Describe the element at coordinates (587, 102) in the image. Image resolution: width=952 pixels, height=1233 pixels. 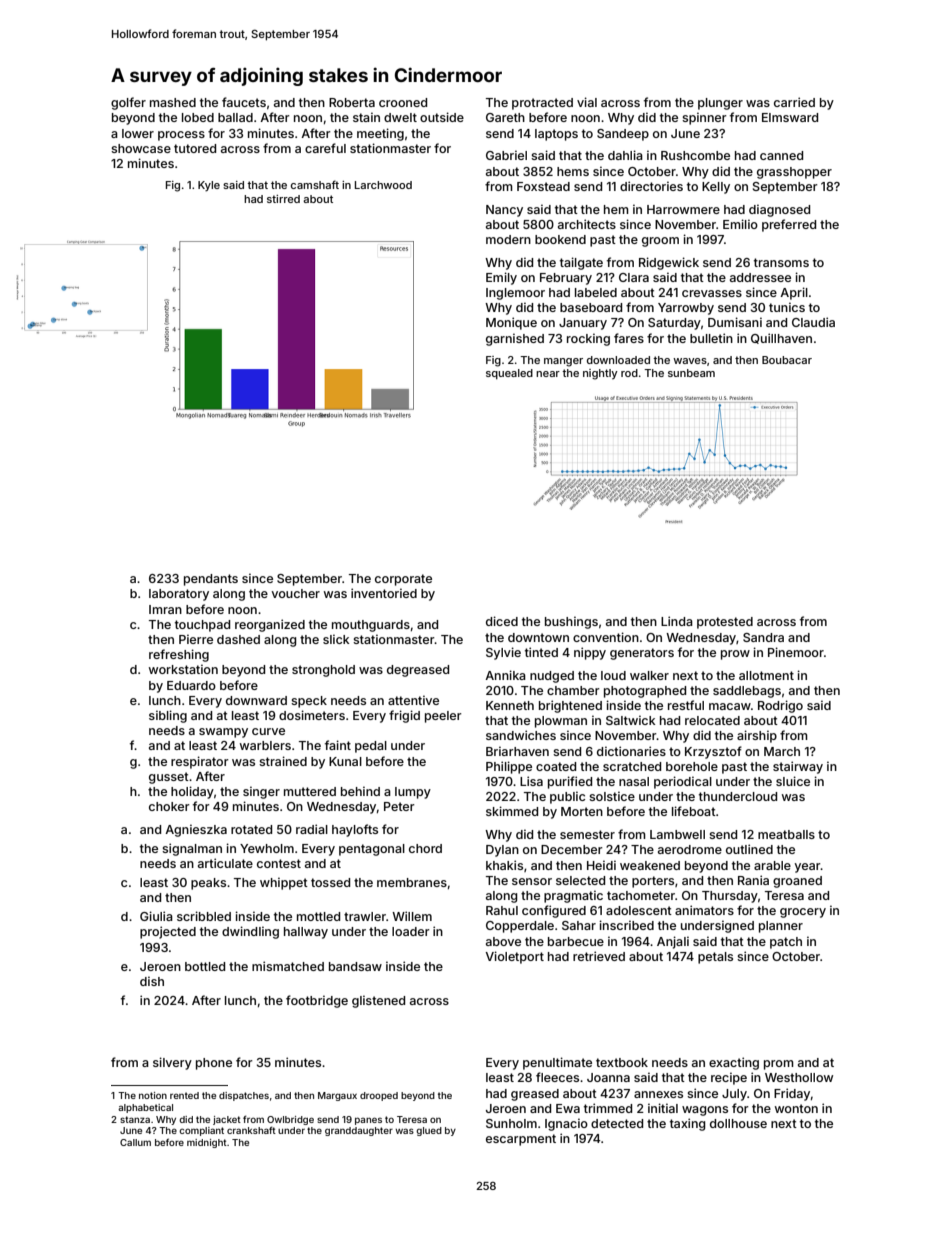
I see `vial` at that location.
